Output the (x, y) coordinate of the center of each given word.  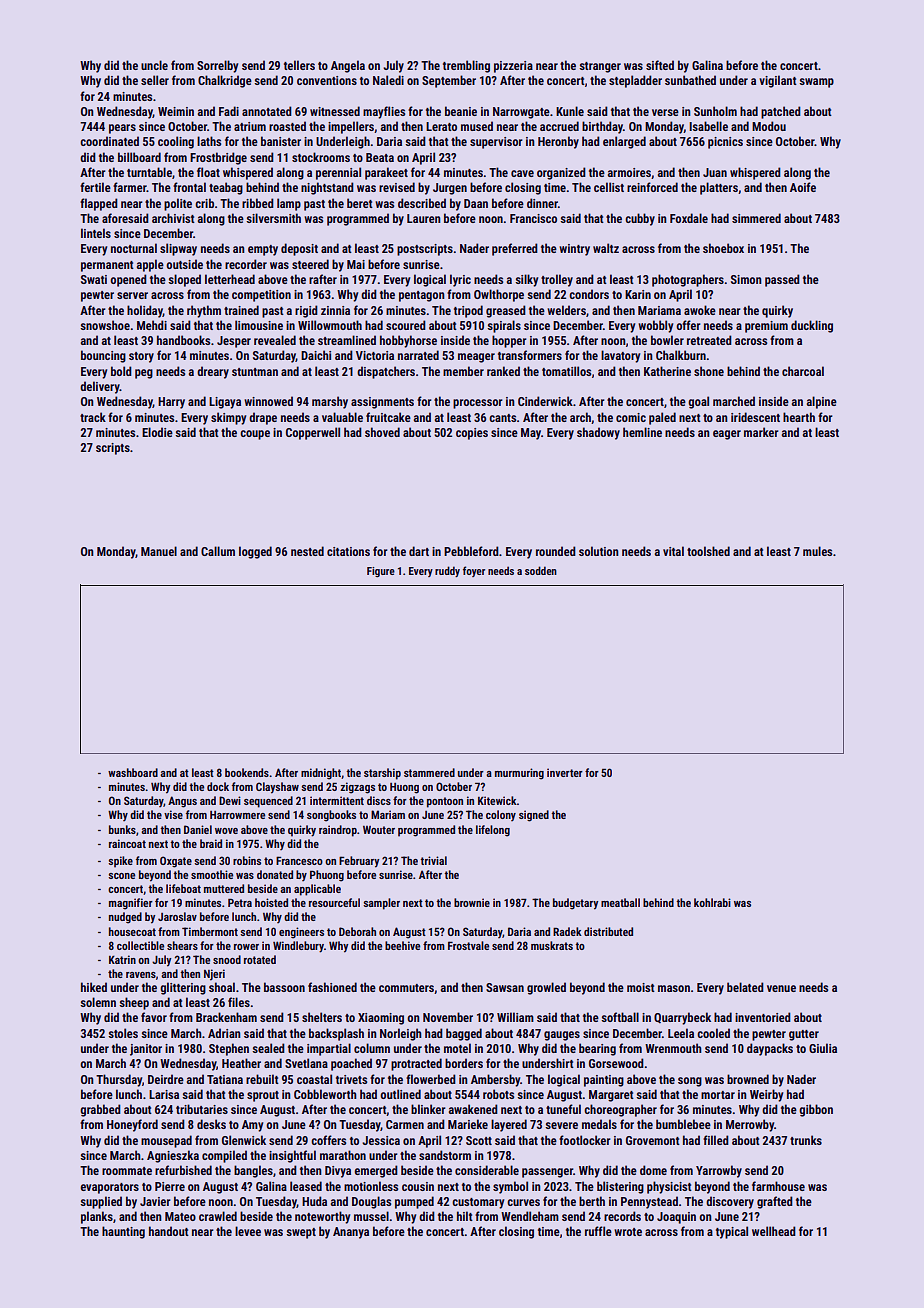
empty (263, 250)
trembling (466, 66)
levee (248, 1231)
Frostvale (468, 945)
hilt (465, 1216)
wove (226, 831)
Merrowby (750, 1125)
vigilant (778, 81)
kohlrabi (712, 902)
